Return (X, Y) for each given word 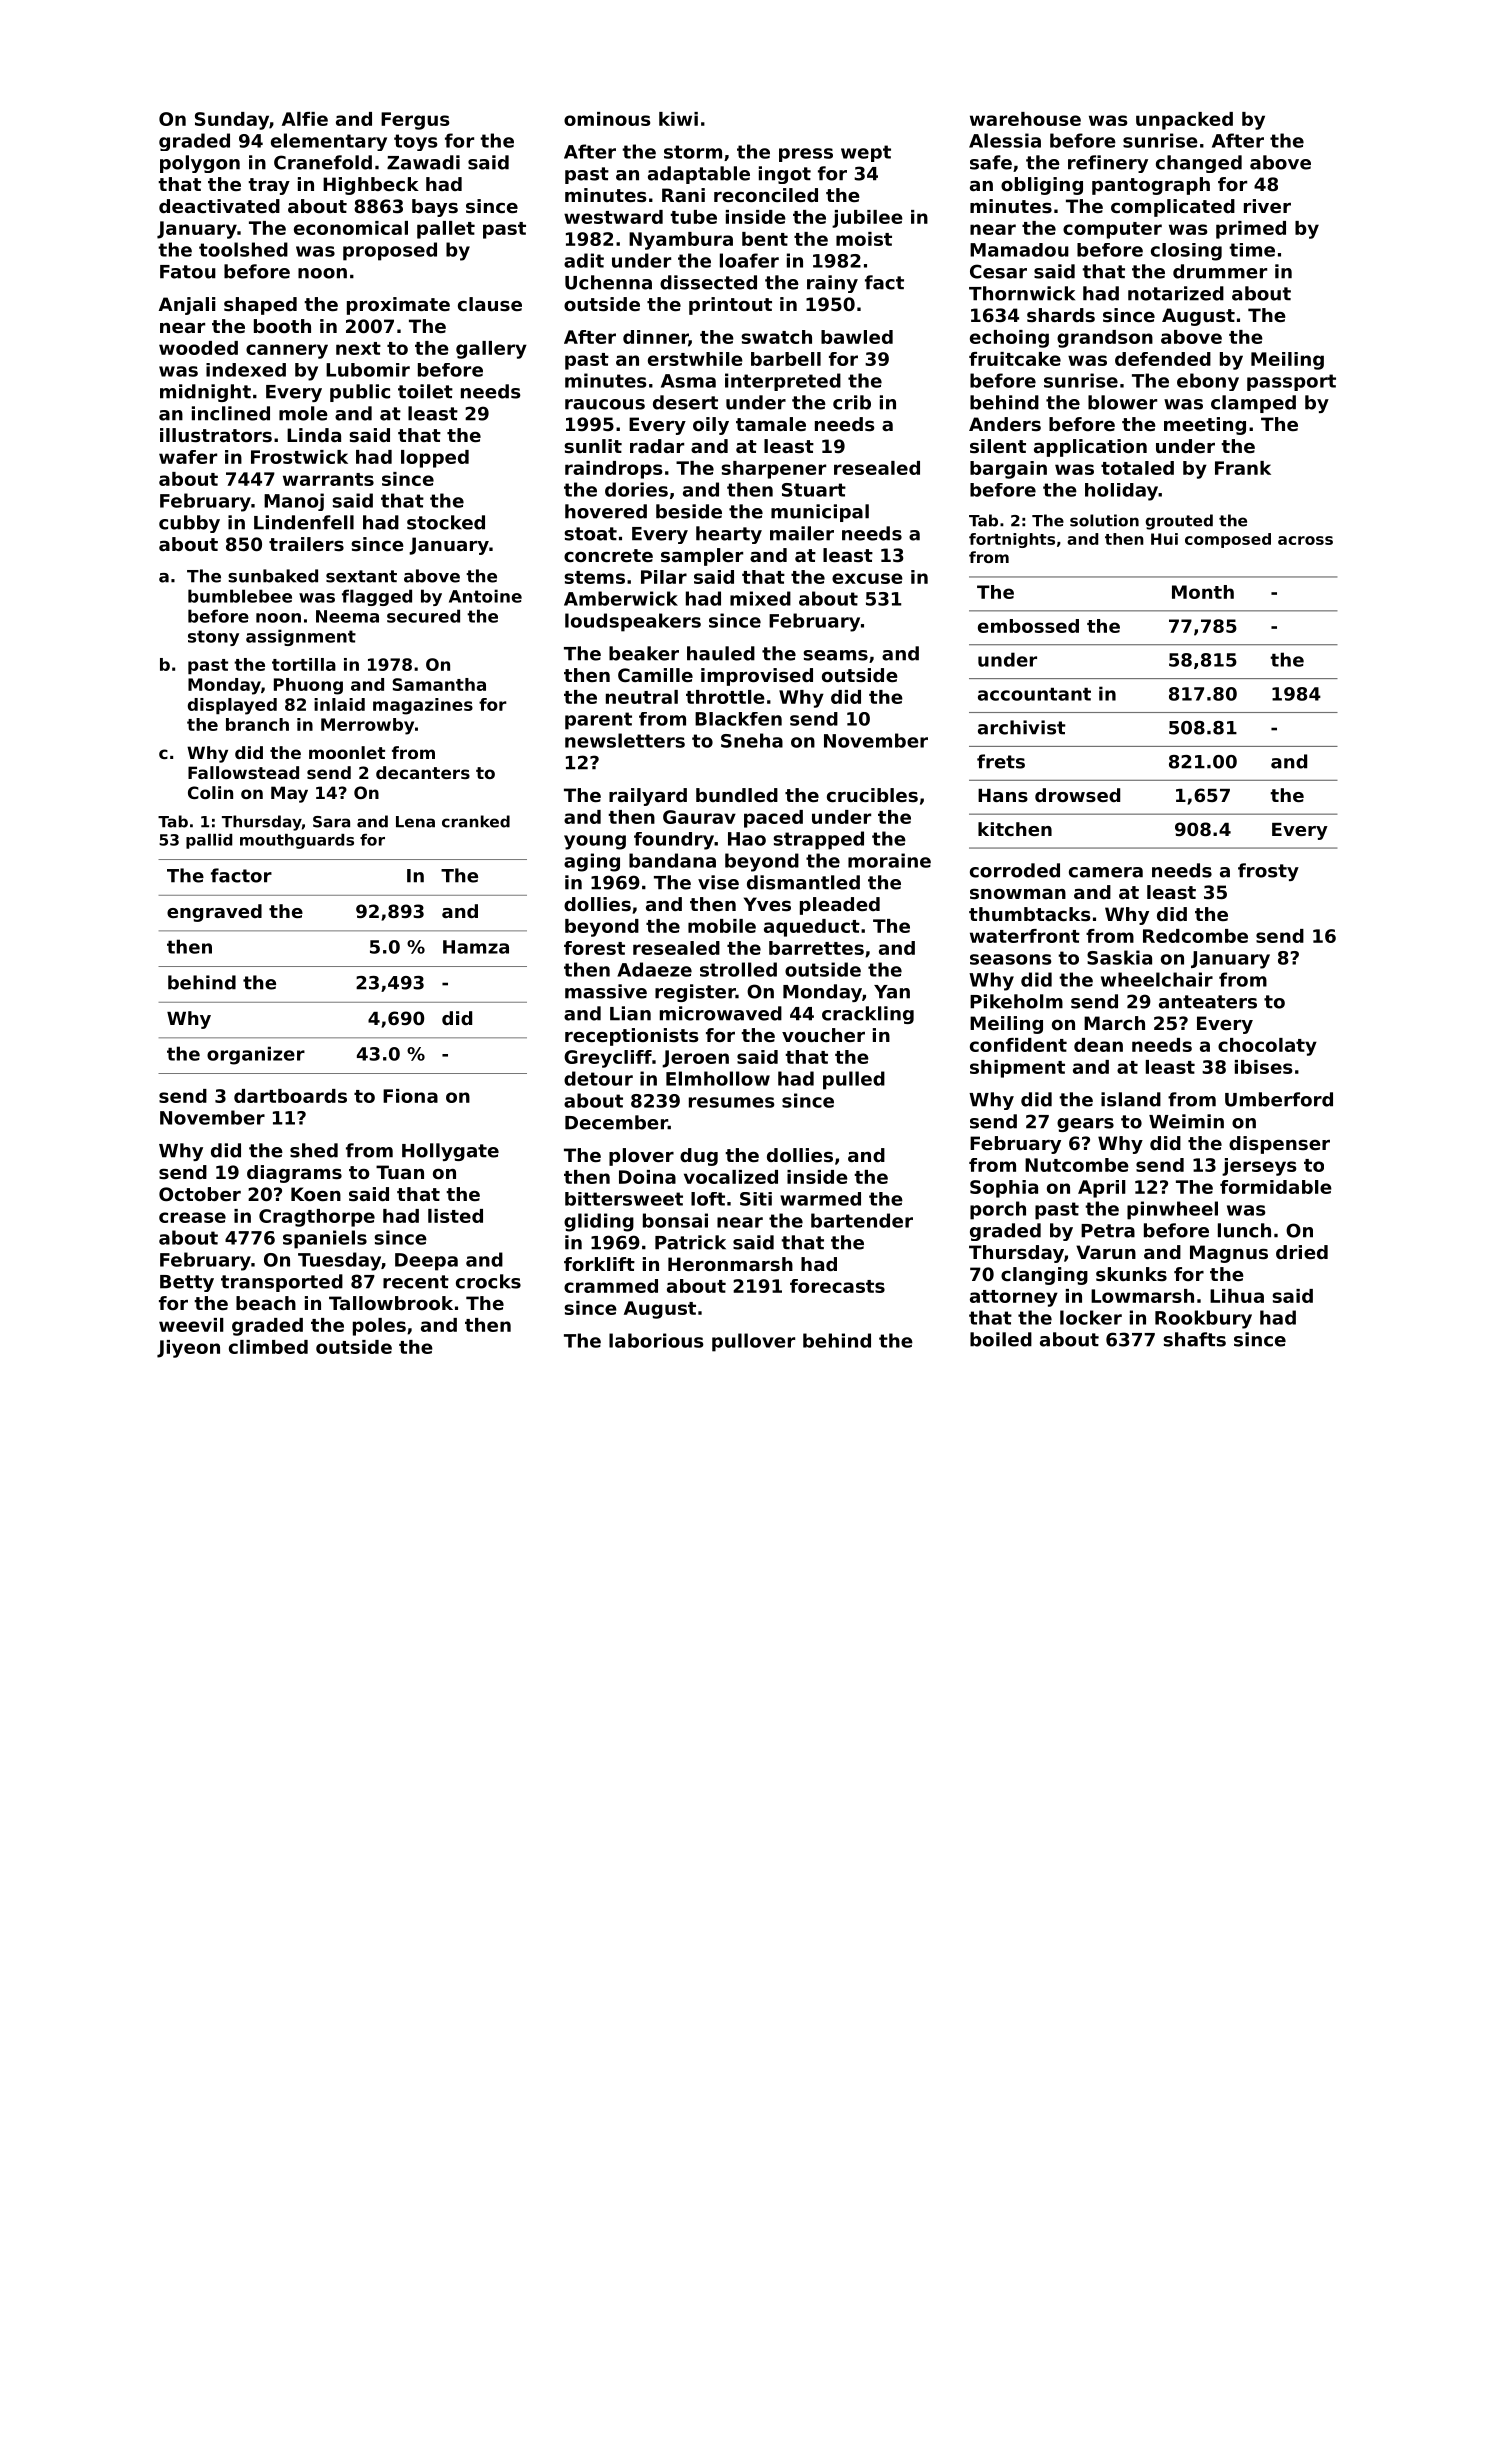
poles (379, 1327)
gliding (599, 1222)
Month (1203, 592)
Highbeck (371, 186)
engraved (214, 913)
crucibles (872, 795)
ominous (607, 119)
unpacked (1184, 121)
